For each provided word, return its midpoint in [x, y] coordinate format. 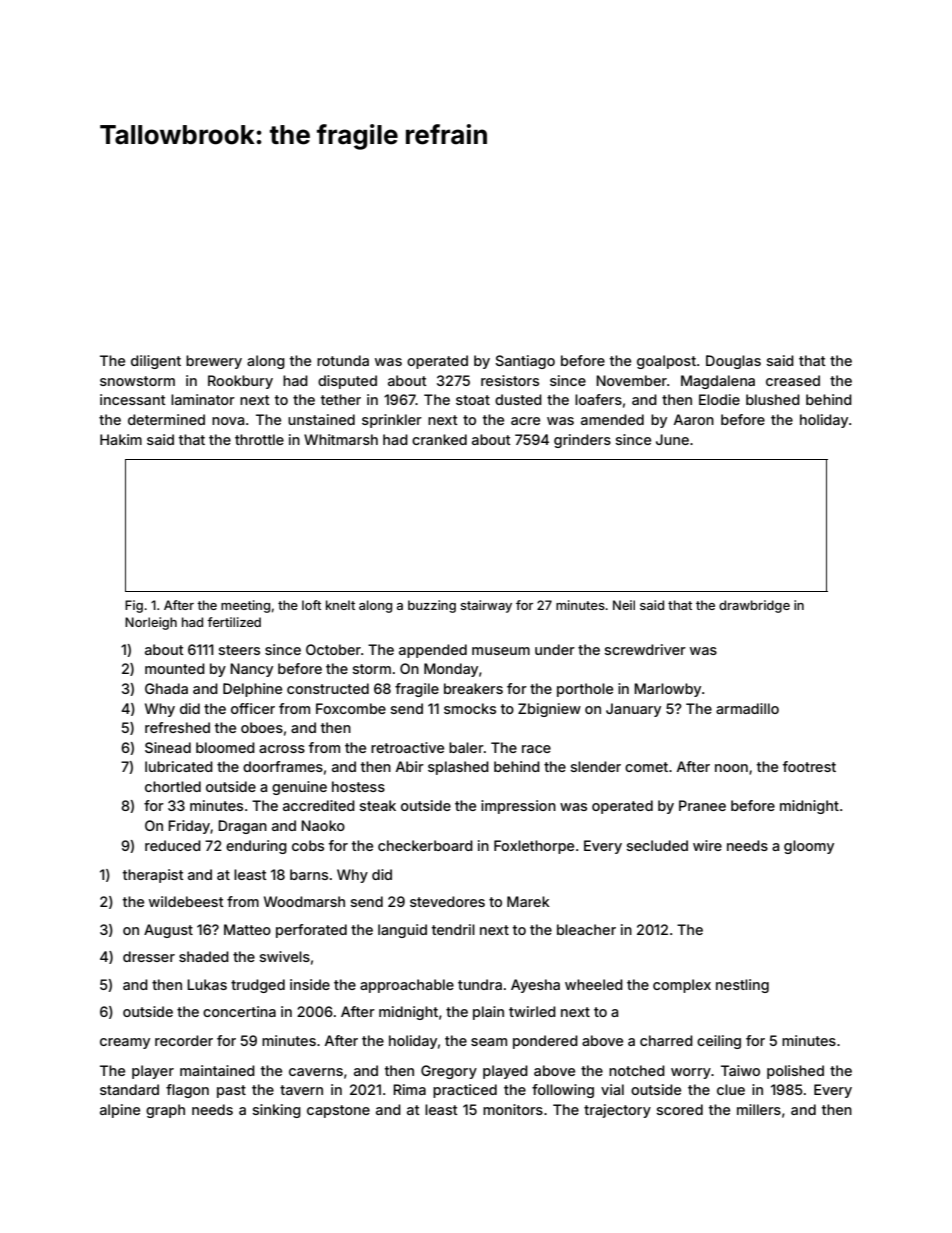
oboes [262, 727]
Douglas [733, 362]
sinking [277, 1111]
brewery [214, 362]
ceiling [719, 1042]
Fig [134, 606]
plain [488, 1013]
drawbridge [754, 606]
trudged [258, 986]
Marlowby [667, 690]
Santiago [525, 362]
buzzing [432, 606]
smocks [470, 708]
